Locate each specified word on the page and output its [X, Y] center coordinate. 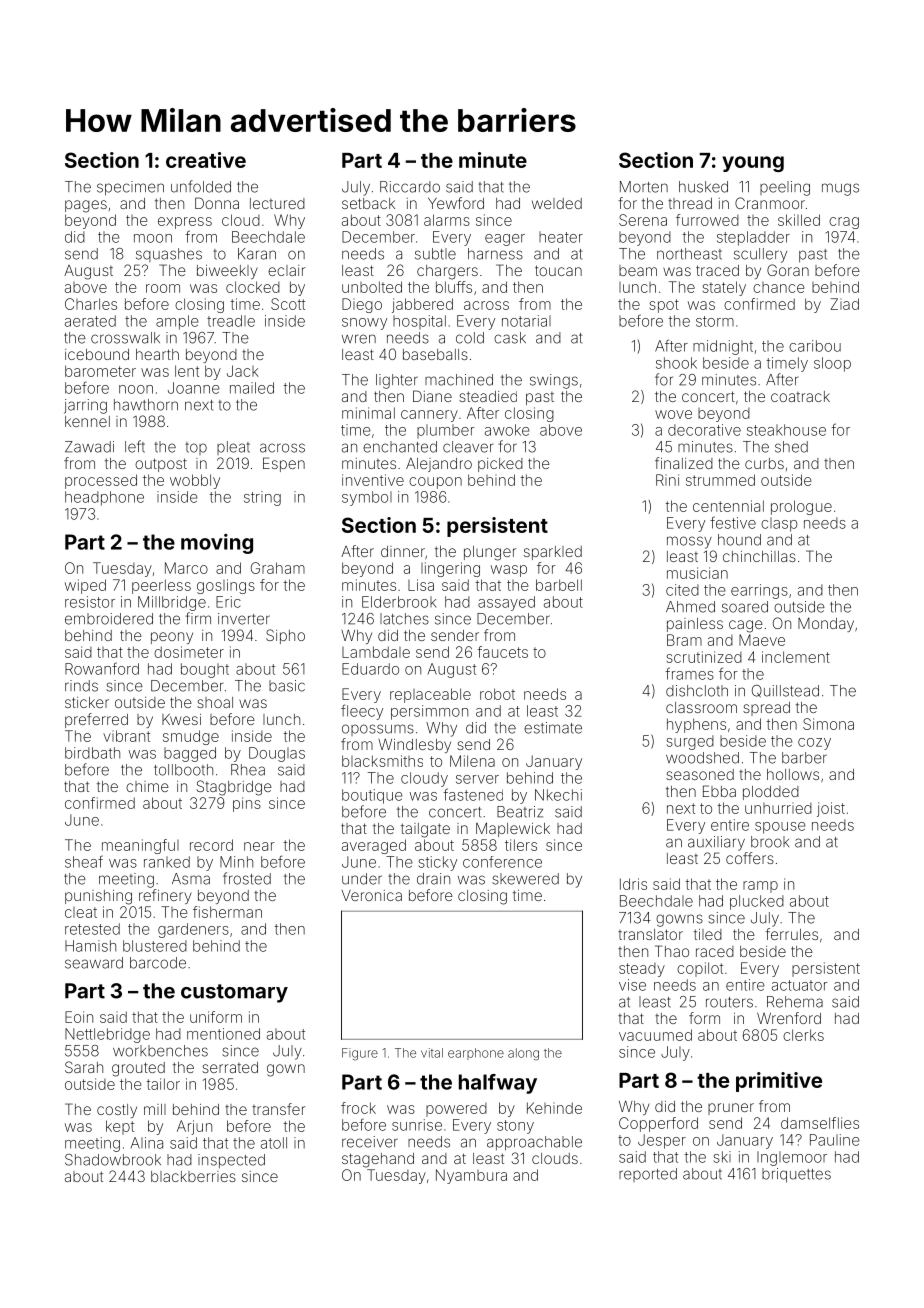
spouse [780, 828]
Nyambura [471, 1176]
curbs [764, 463]
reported [648, 1175]
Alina [147, 1143]
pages [86, 206]
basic [287, 686]
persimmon [429, 712]
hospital [419, 322]
